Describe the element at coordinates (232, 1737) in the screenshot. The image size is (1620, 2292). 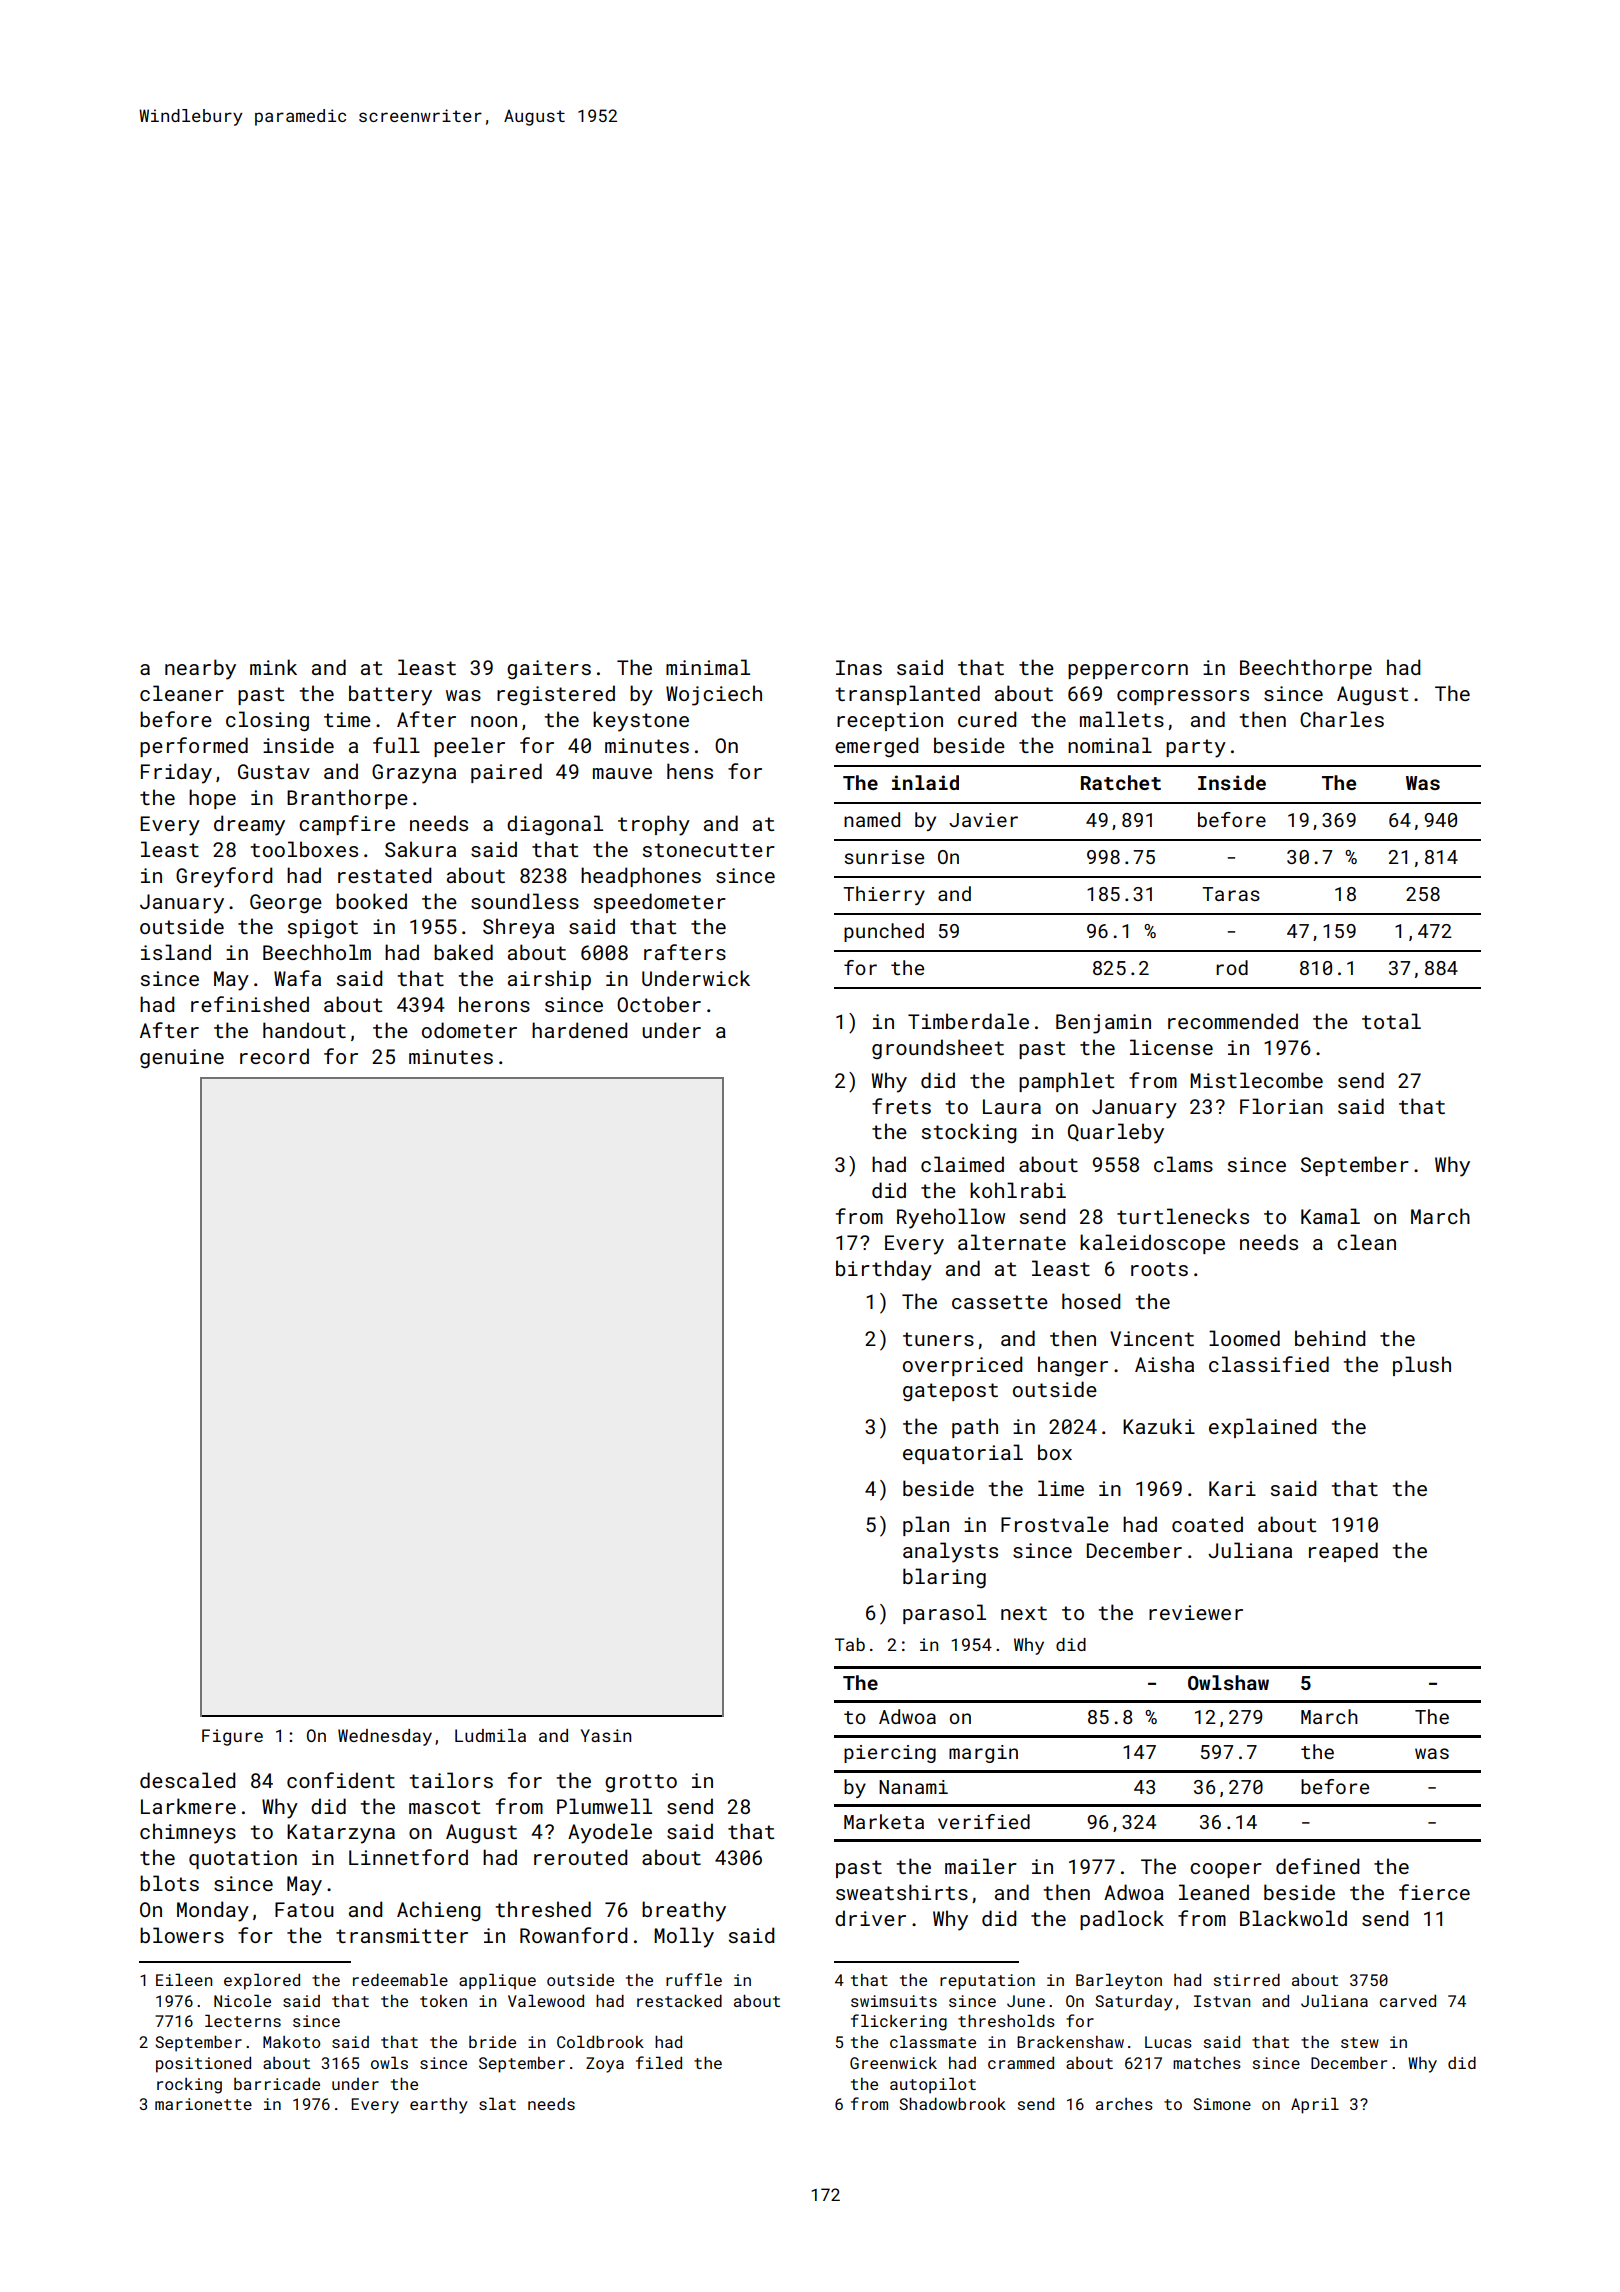
I see `Figure` at that location.
